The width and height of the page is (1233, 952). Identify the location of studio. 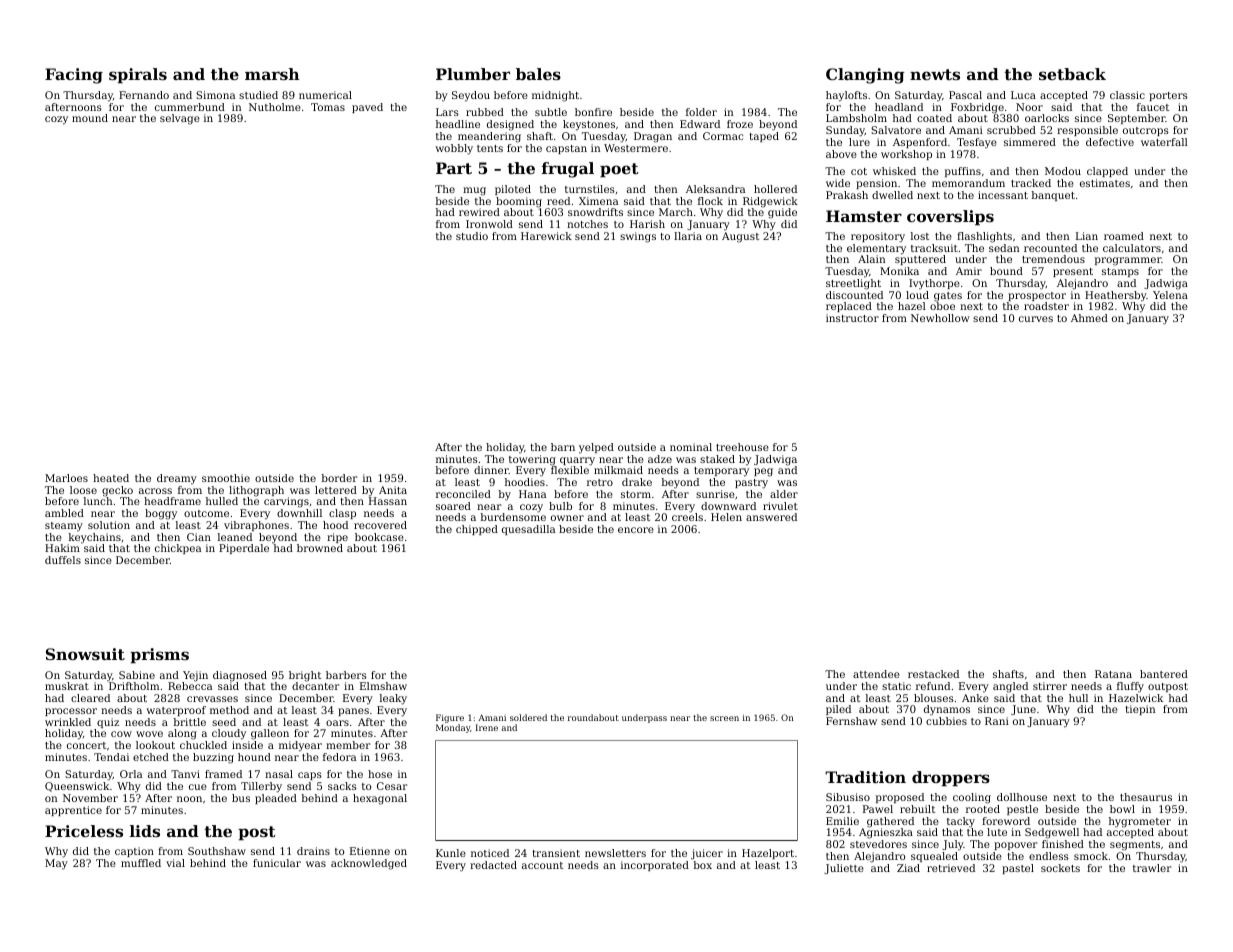
(472, 236).
